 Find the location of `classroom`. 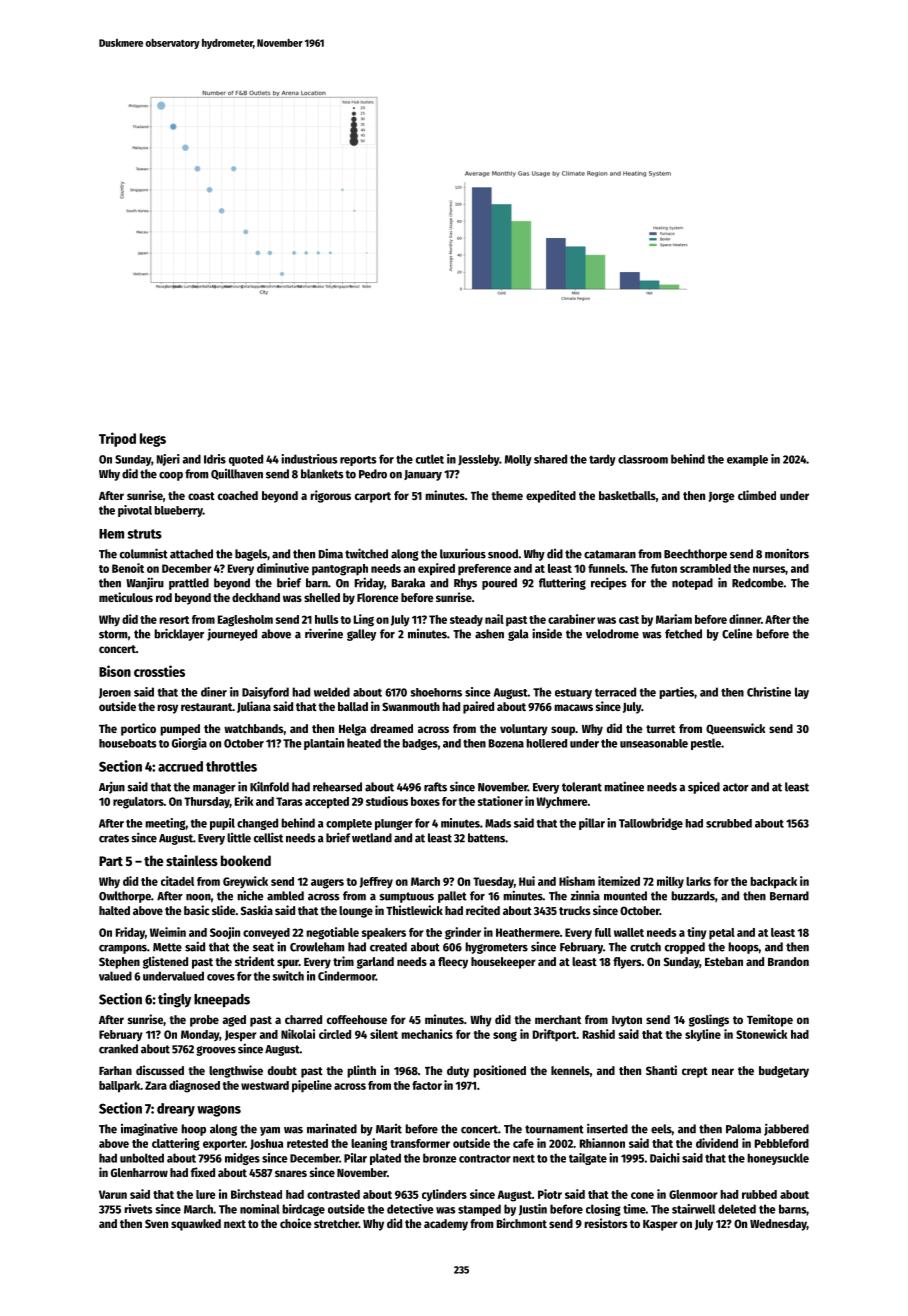

classroom is located at coordinates (643, 459).
